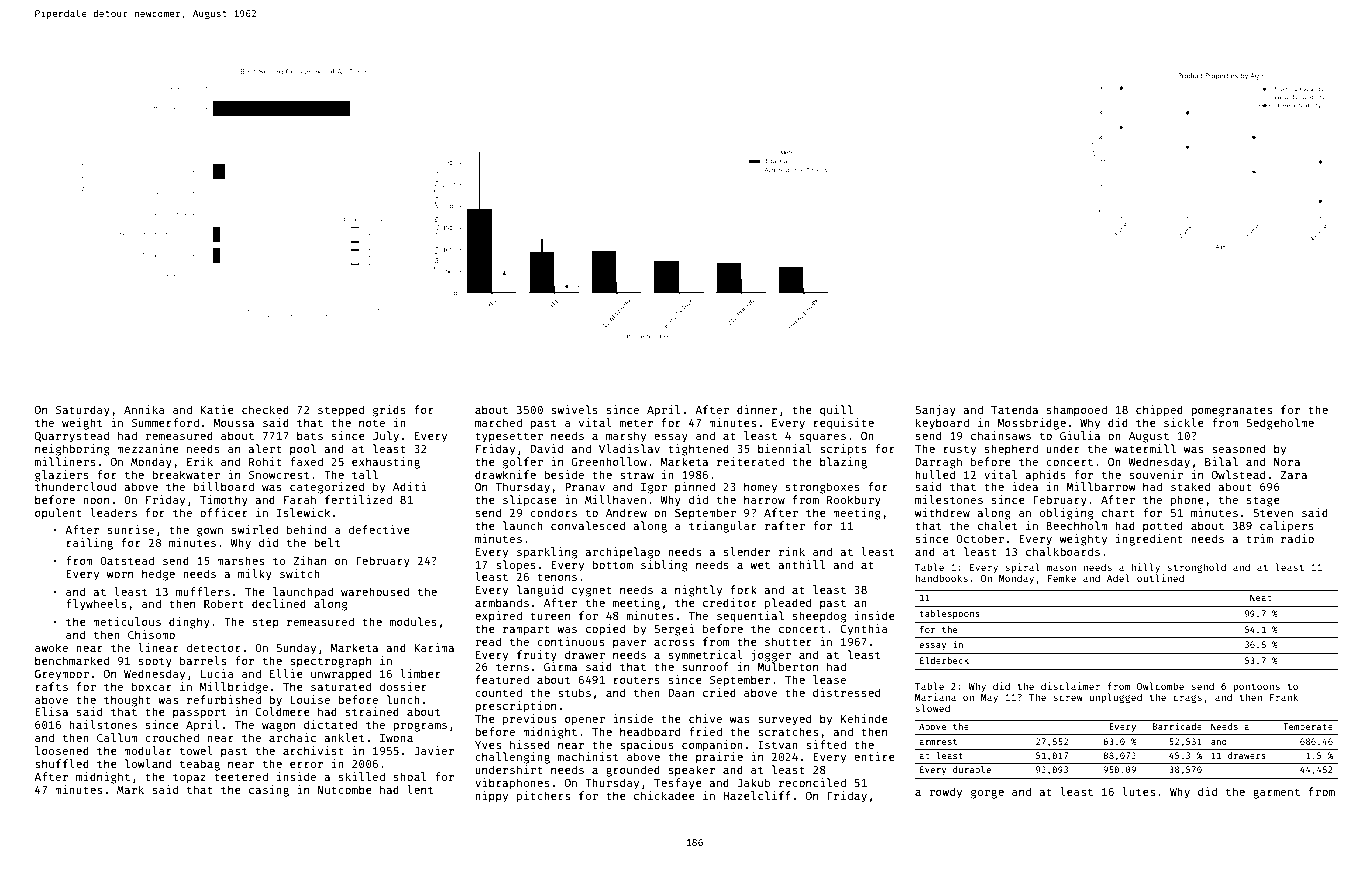 The width and height of the document is (1372, 887). I want to click on Sedgeholme, so click(1280, 424).
